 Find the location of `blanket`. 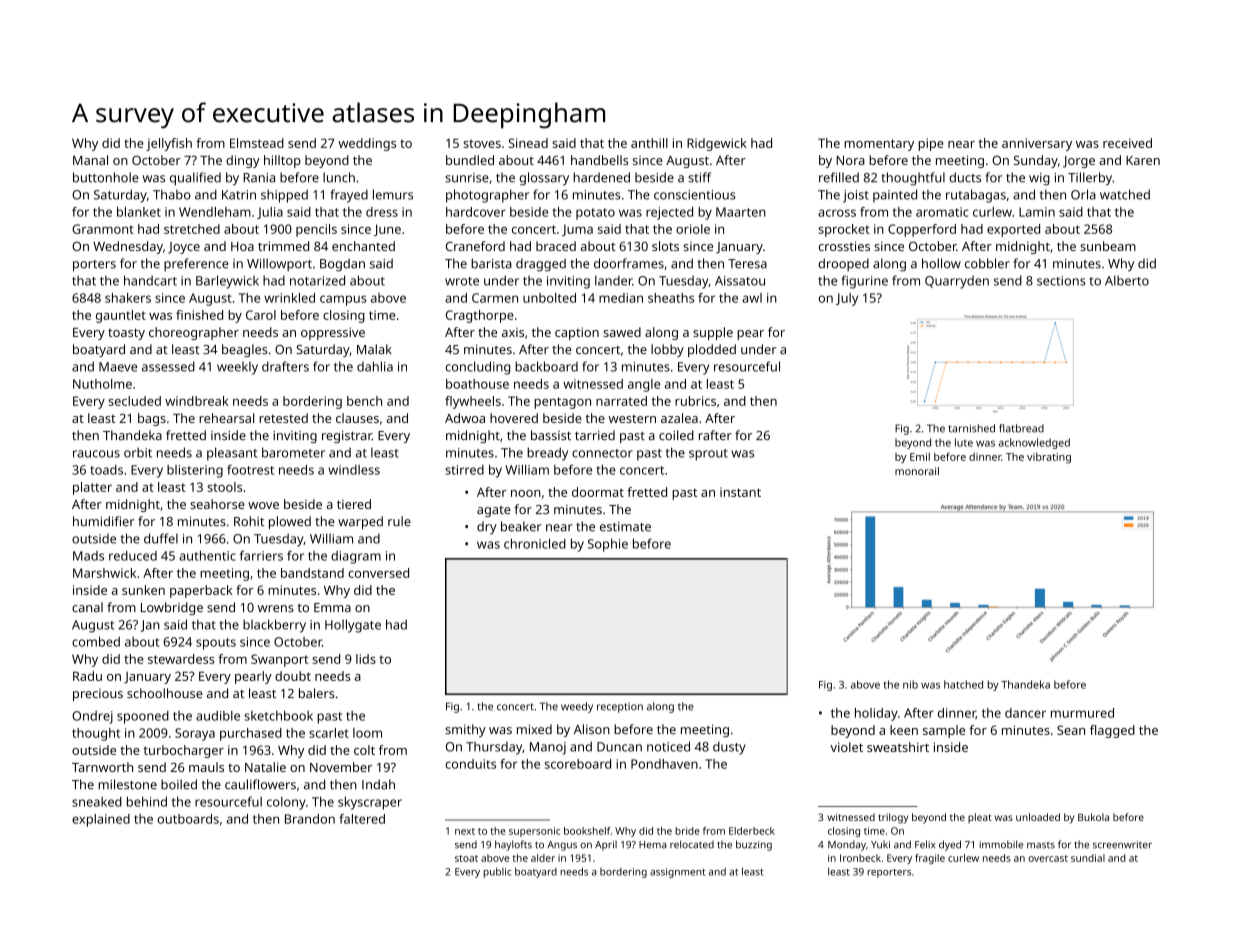

blanket is located at coordinates (139, 212).
